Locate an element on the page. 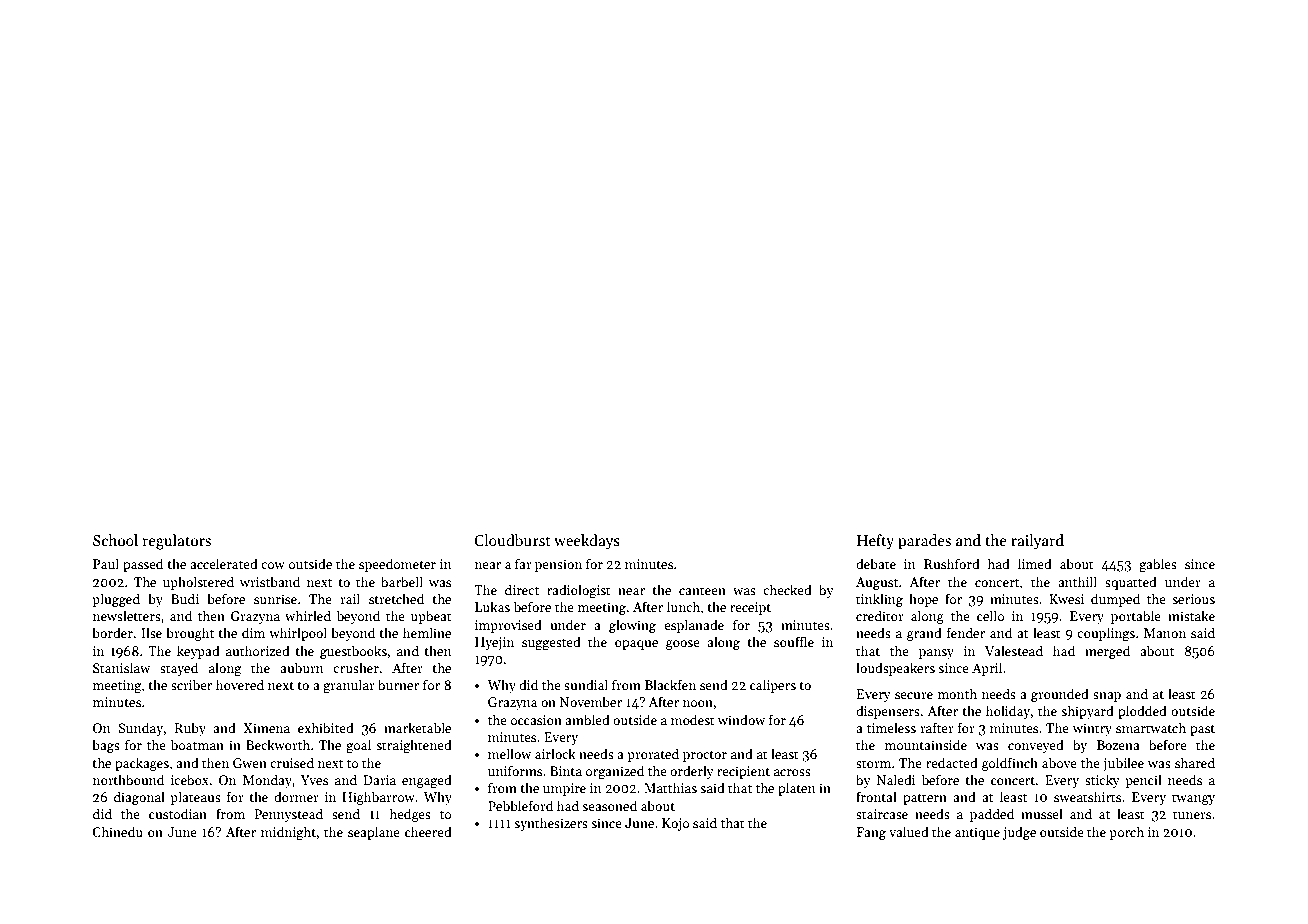 The height and width of the document is (924, 1308). plugged is located at coordinates (116, 600).
